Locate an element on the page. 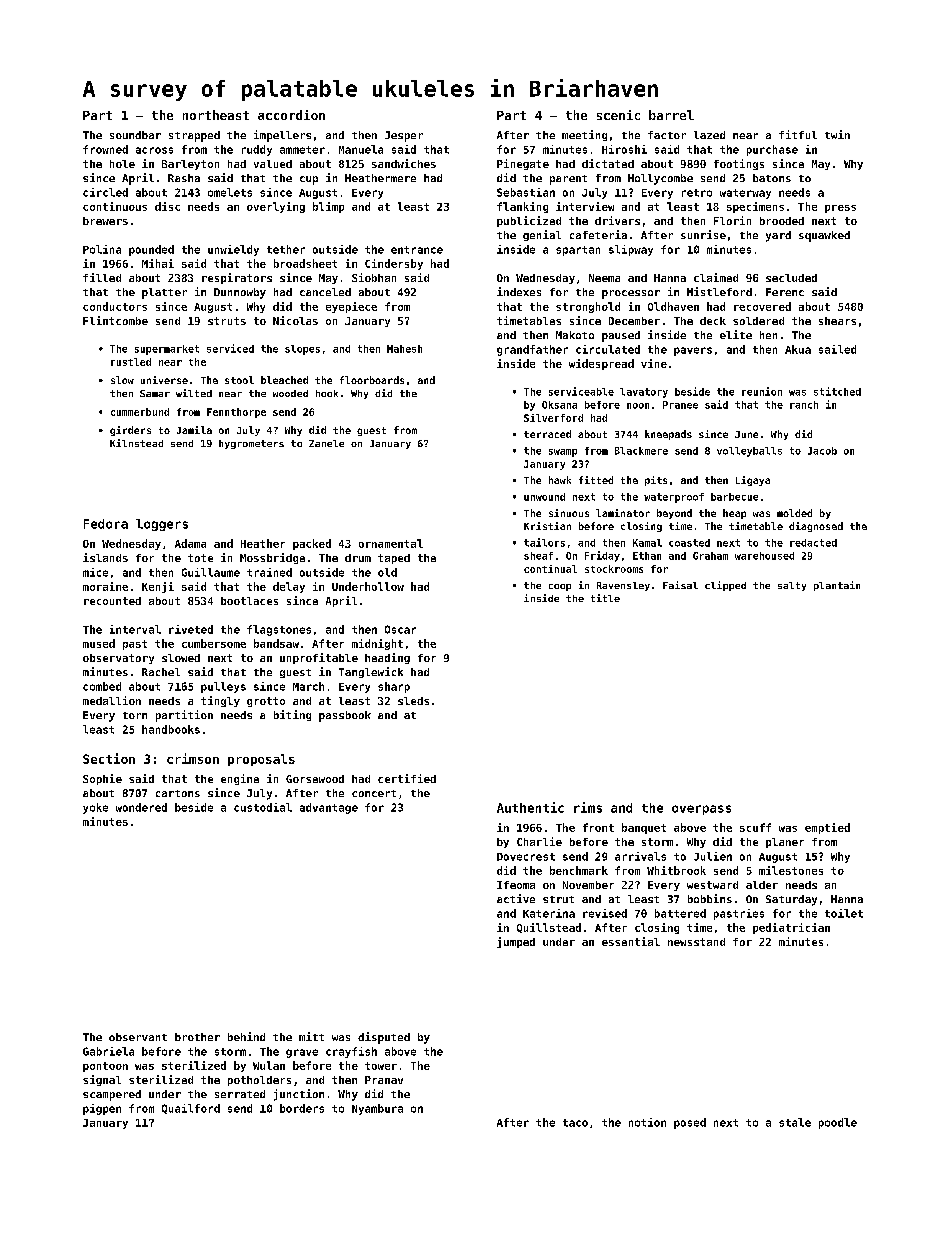 Image resolution: width=952 pixels, height=1233 pixels. eyepiece is located at coordinates (351, 307).
